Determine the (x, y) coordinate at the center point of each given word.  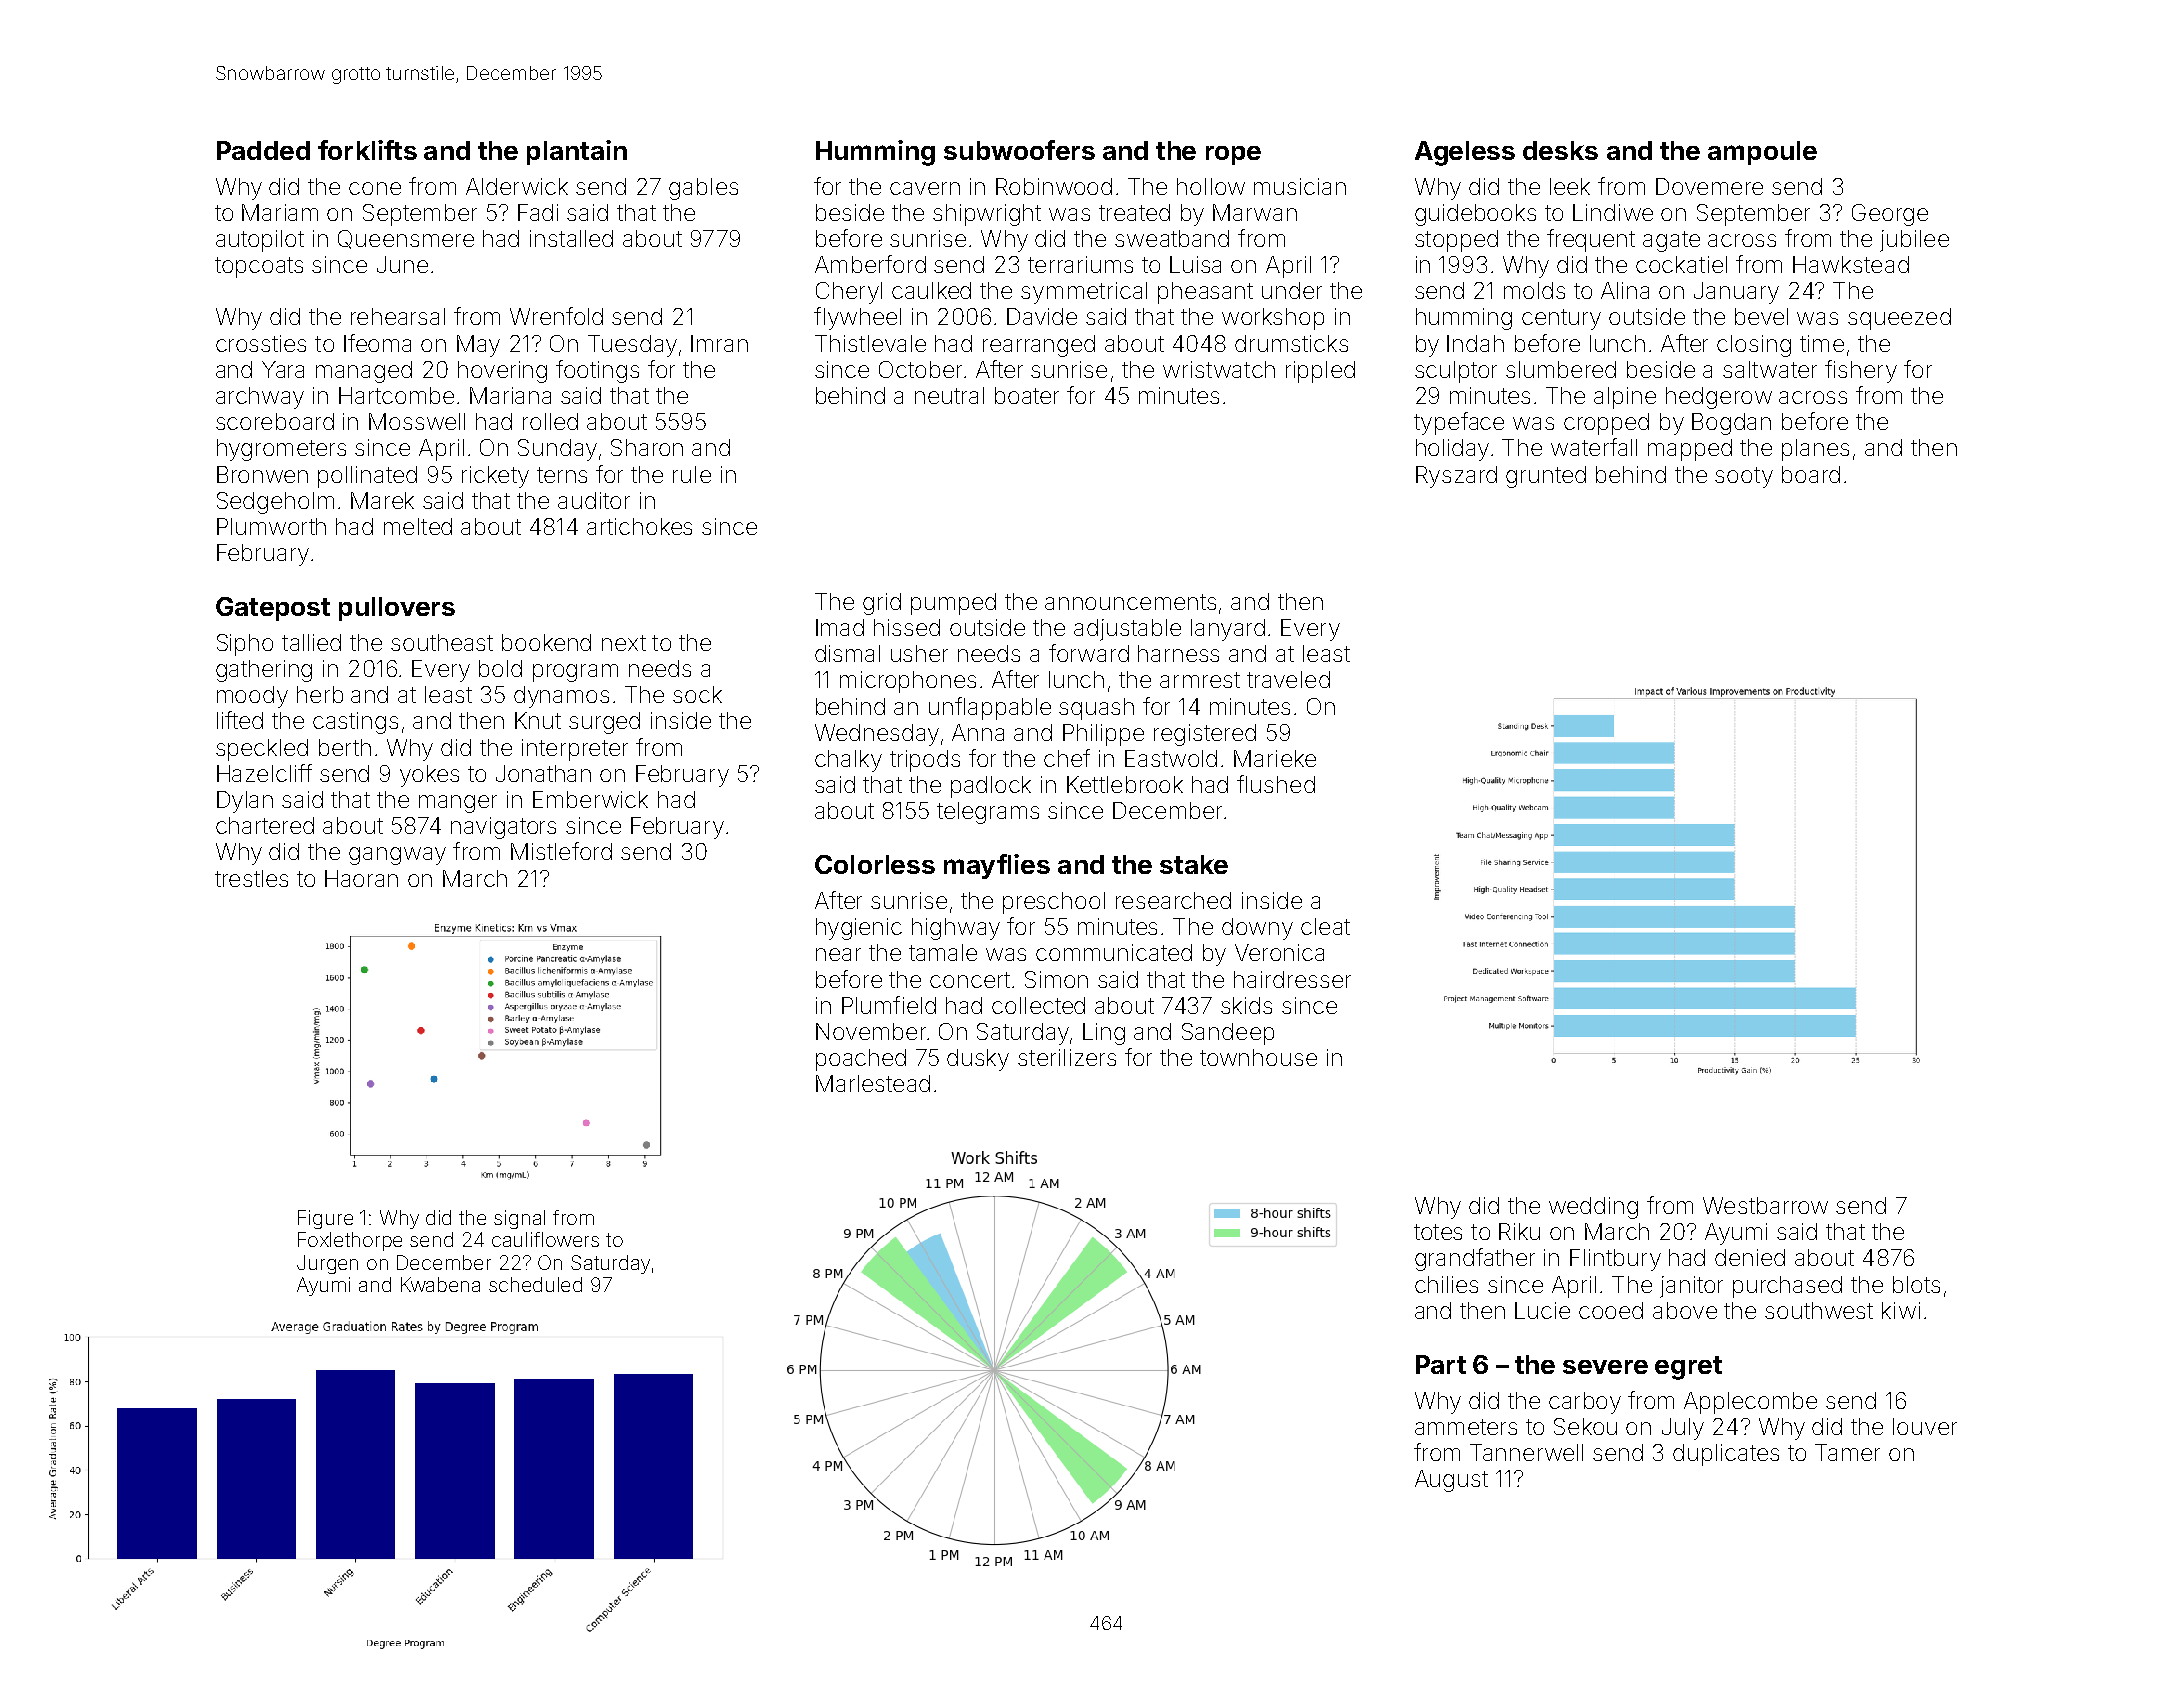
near (838, 954)
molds (1534, 290)
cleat (1325, 926)
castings (355, 723)
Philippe (1103, 735)
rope (1233, 155)
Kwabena (440, 1284)
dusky (978, 1060)
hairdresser (1292, 979)
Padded (263, 150)
